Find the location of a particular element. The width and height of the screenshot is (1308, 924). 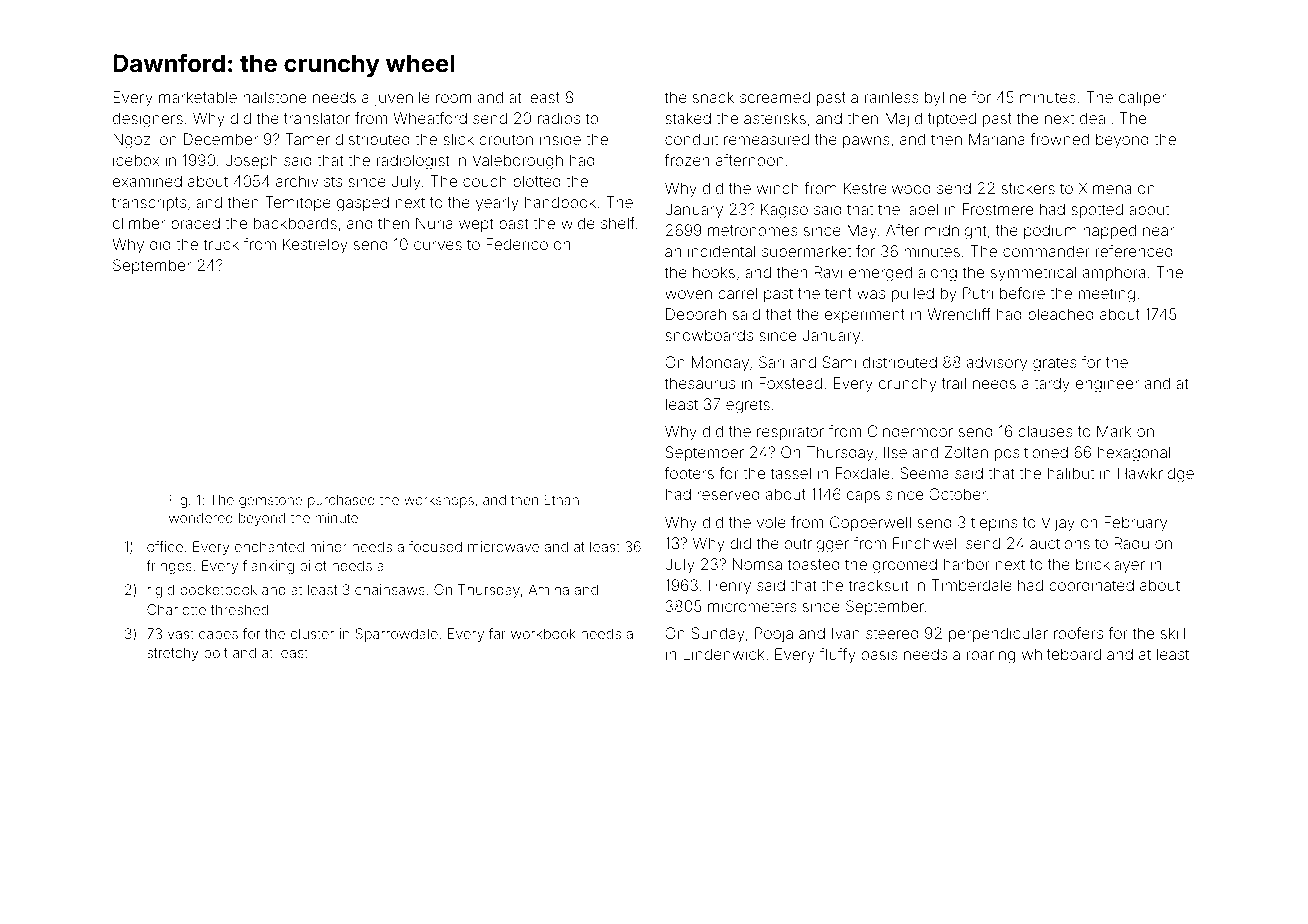

egrets is located at coordinates (748, 406).
